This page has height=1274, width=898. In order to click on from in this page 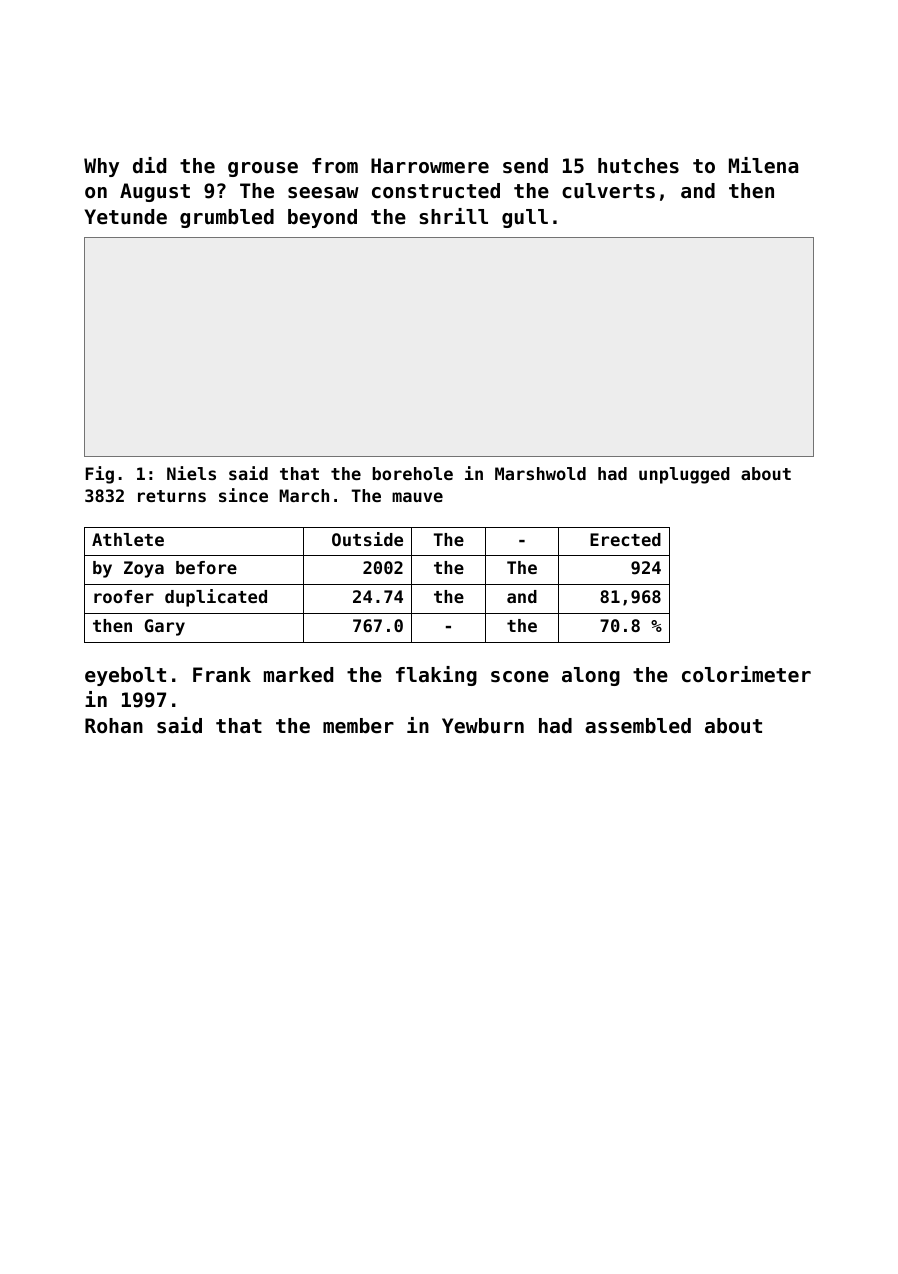, I will do `click(335, 166)`.
